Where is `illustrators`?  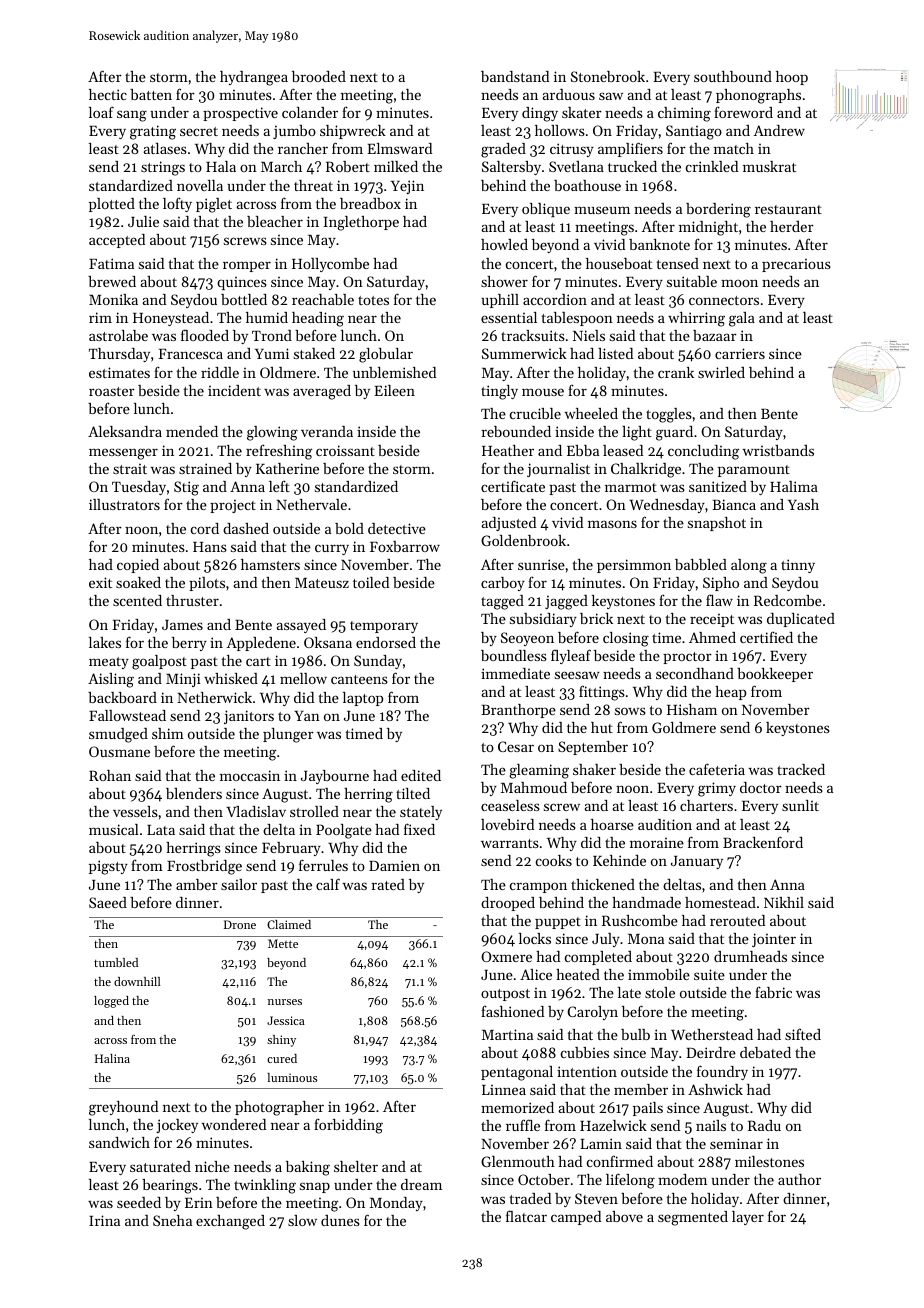
illustrators is located at coordinates (124, 504).
